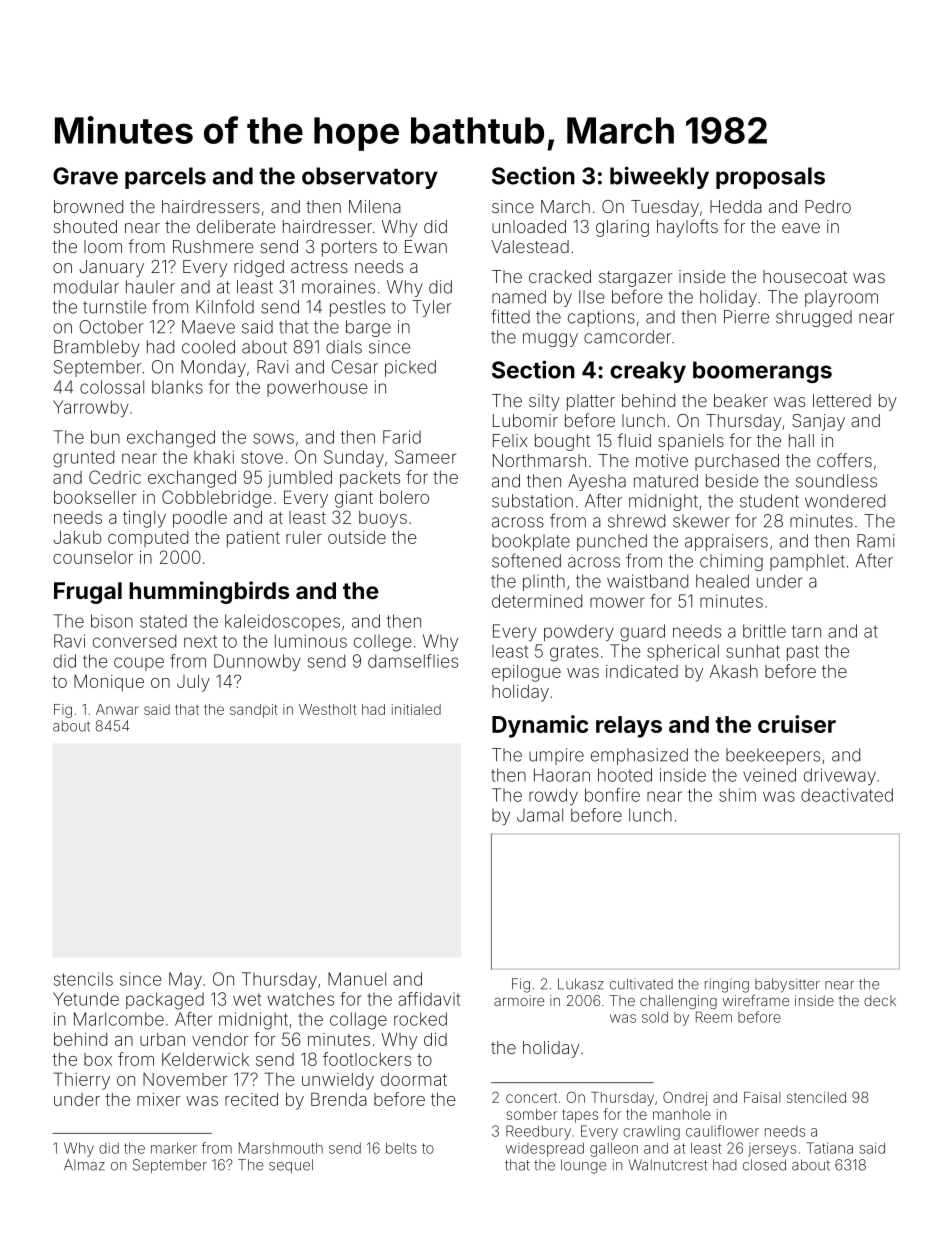  I want to click on parcels, so click(165, 178).
